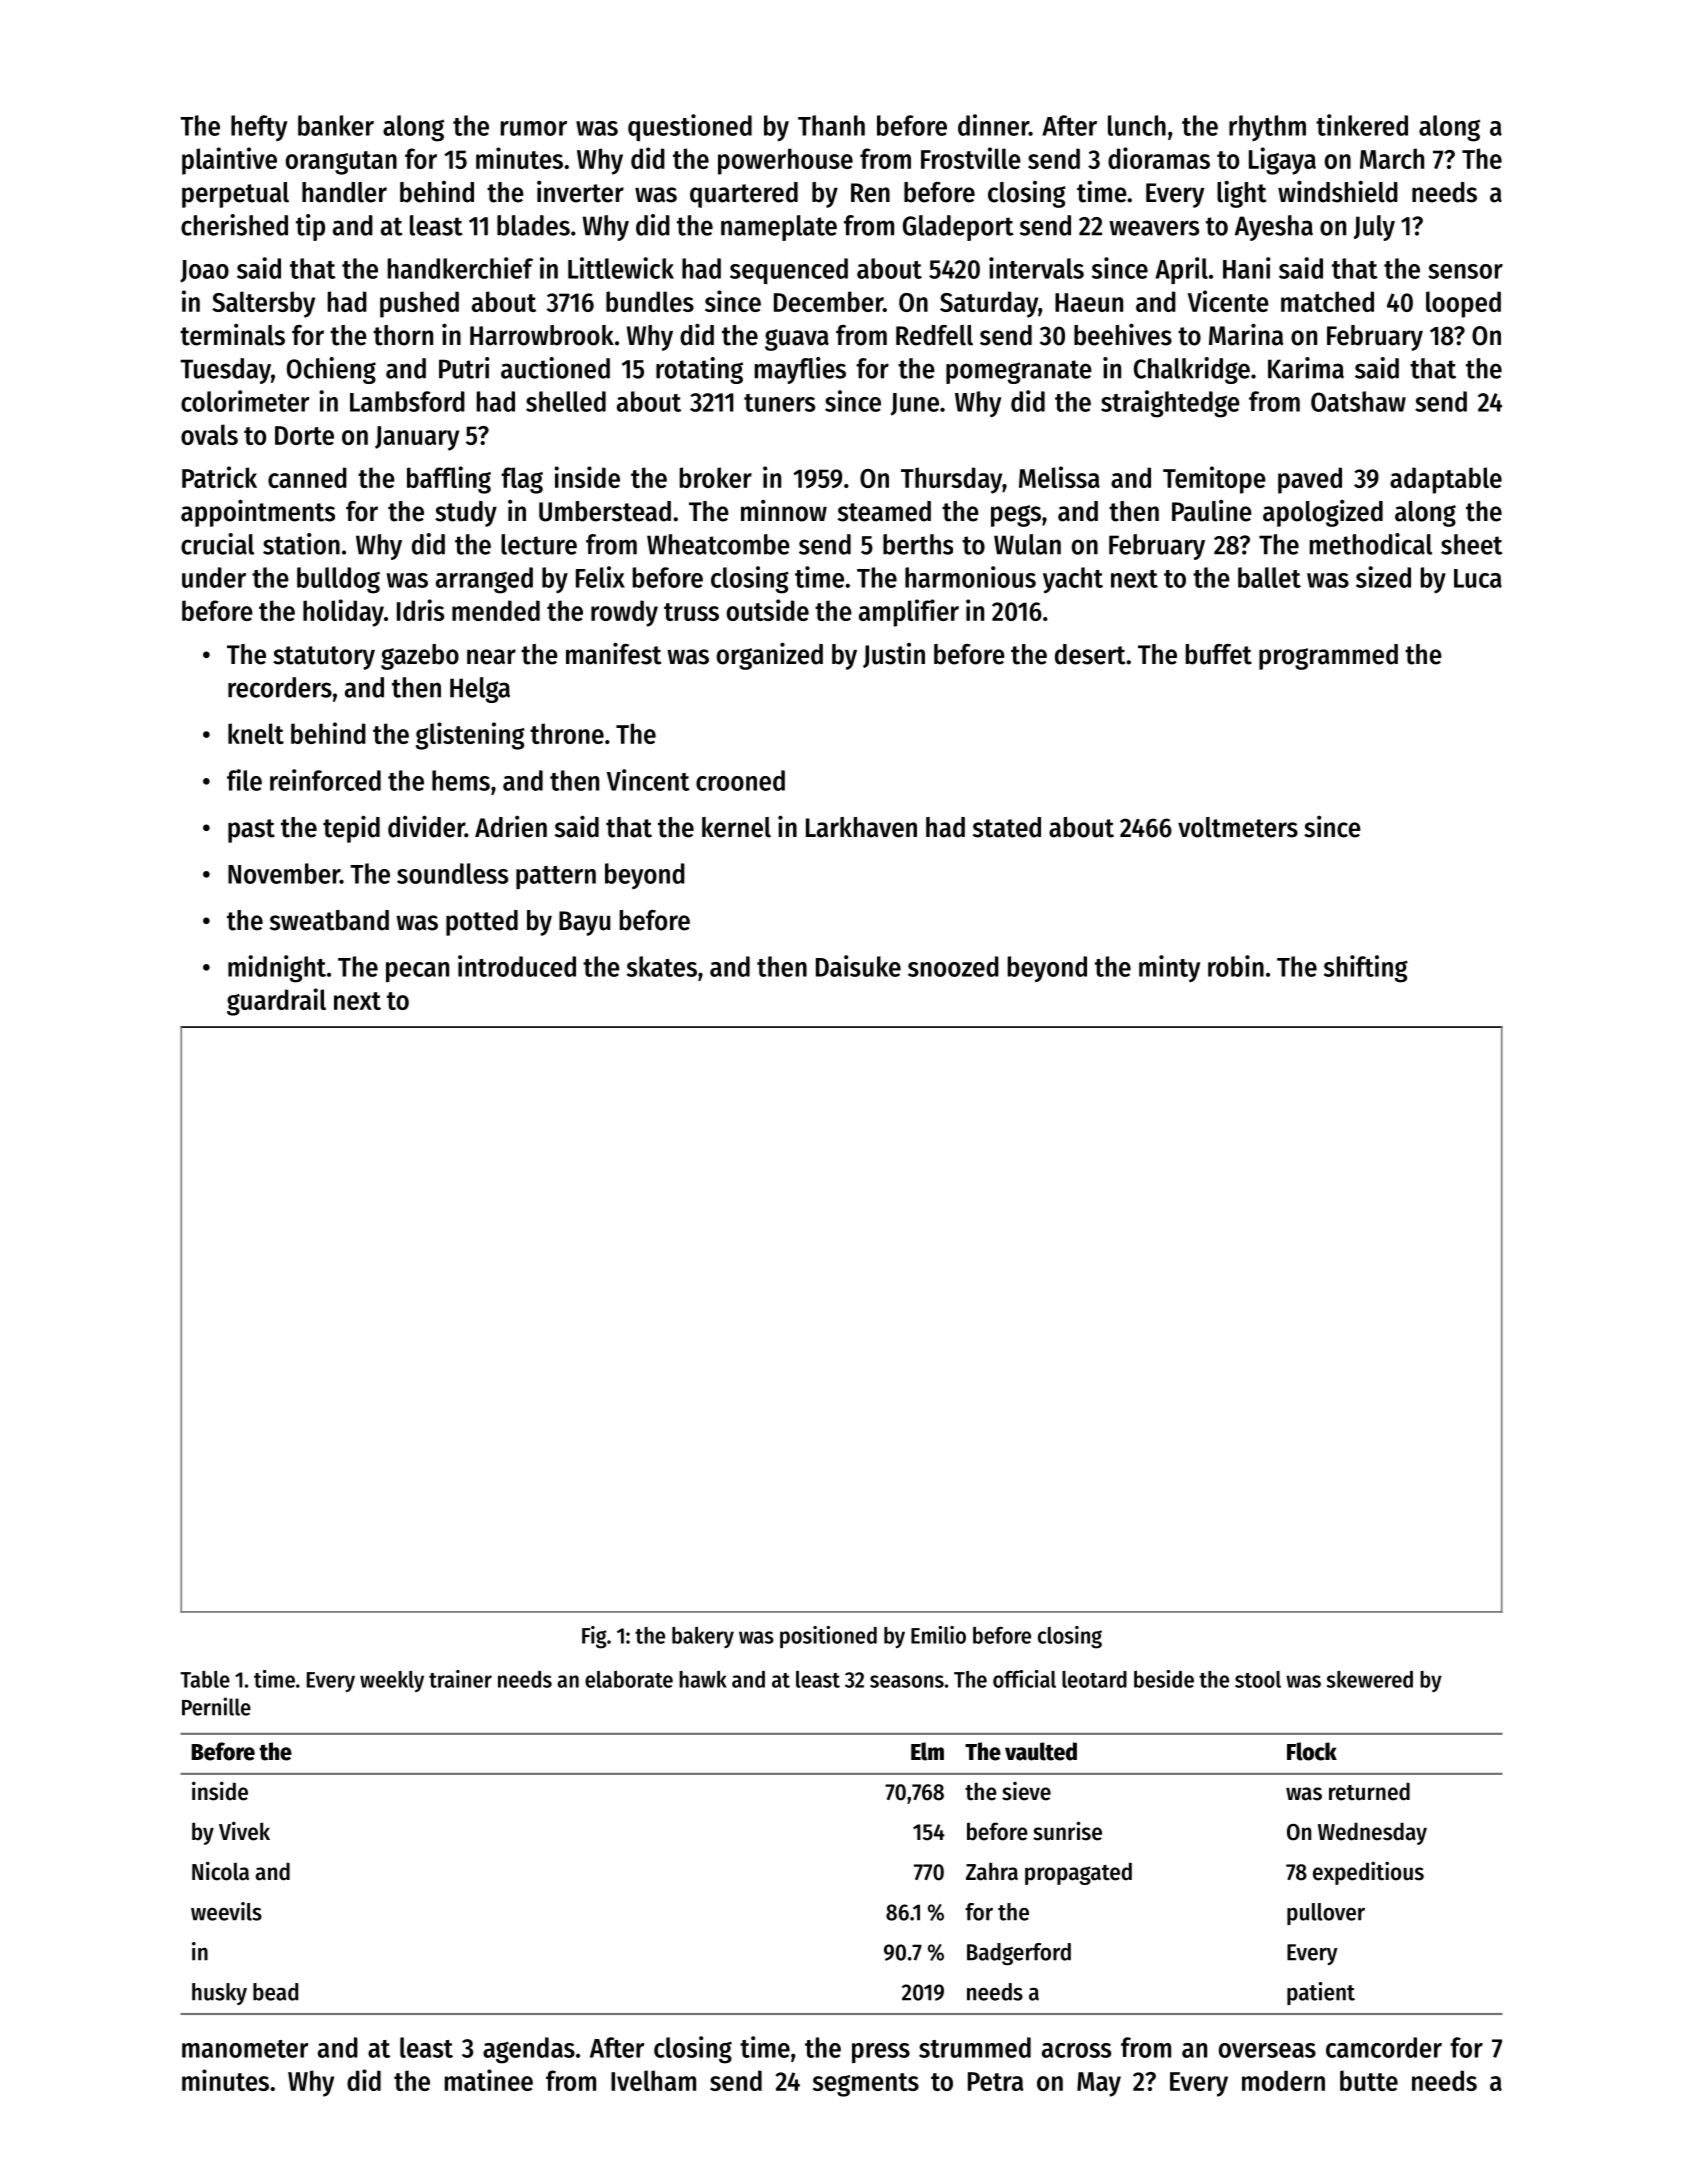  Describe the element at coordinates (690, 128) in the screenshot. I see `questioned` at that location.
